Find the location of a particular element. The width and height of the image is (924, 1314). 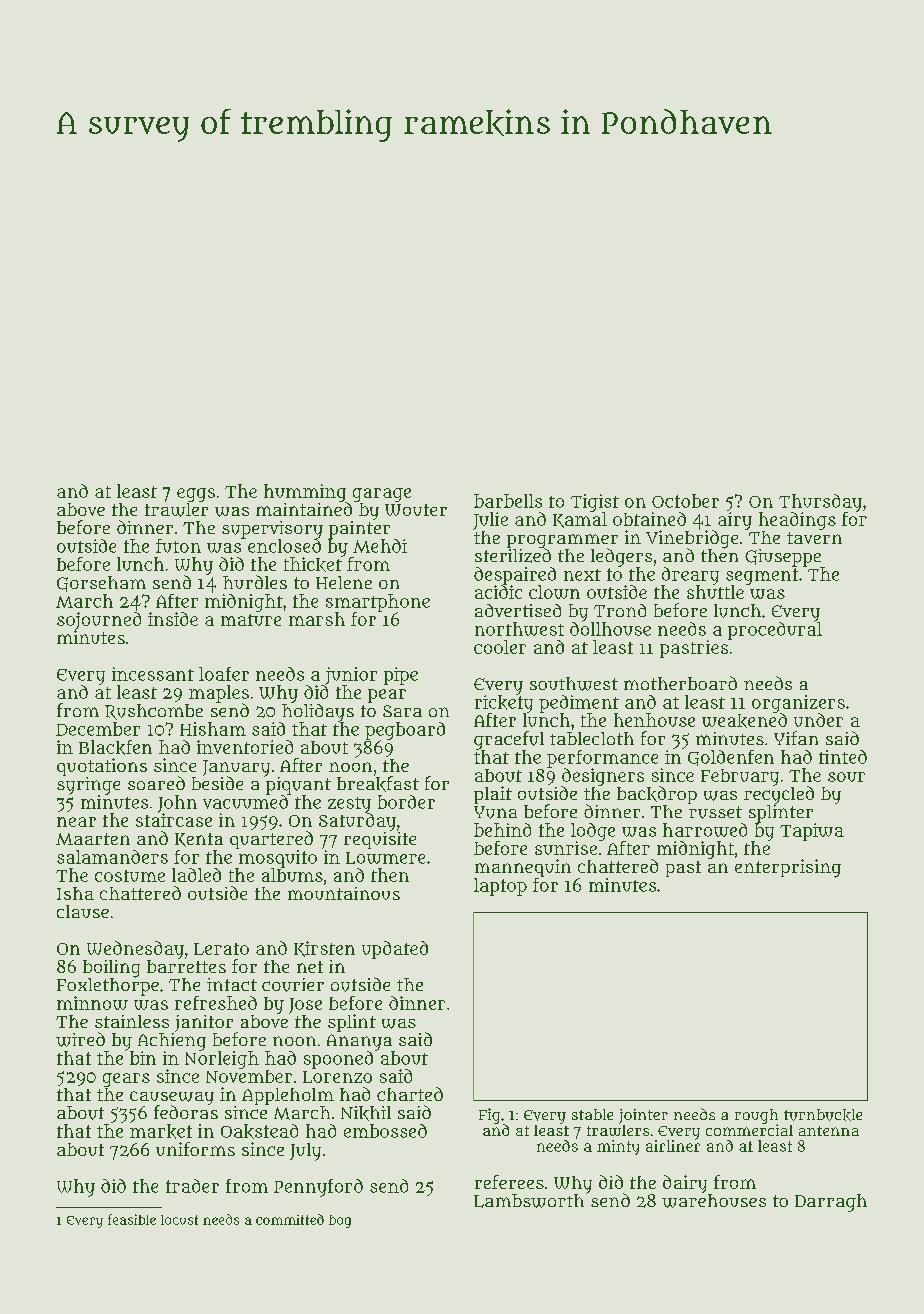

behind is located at coordinates (502, 830).
